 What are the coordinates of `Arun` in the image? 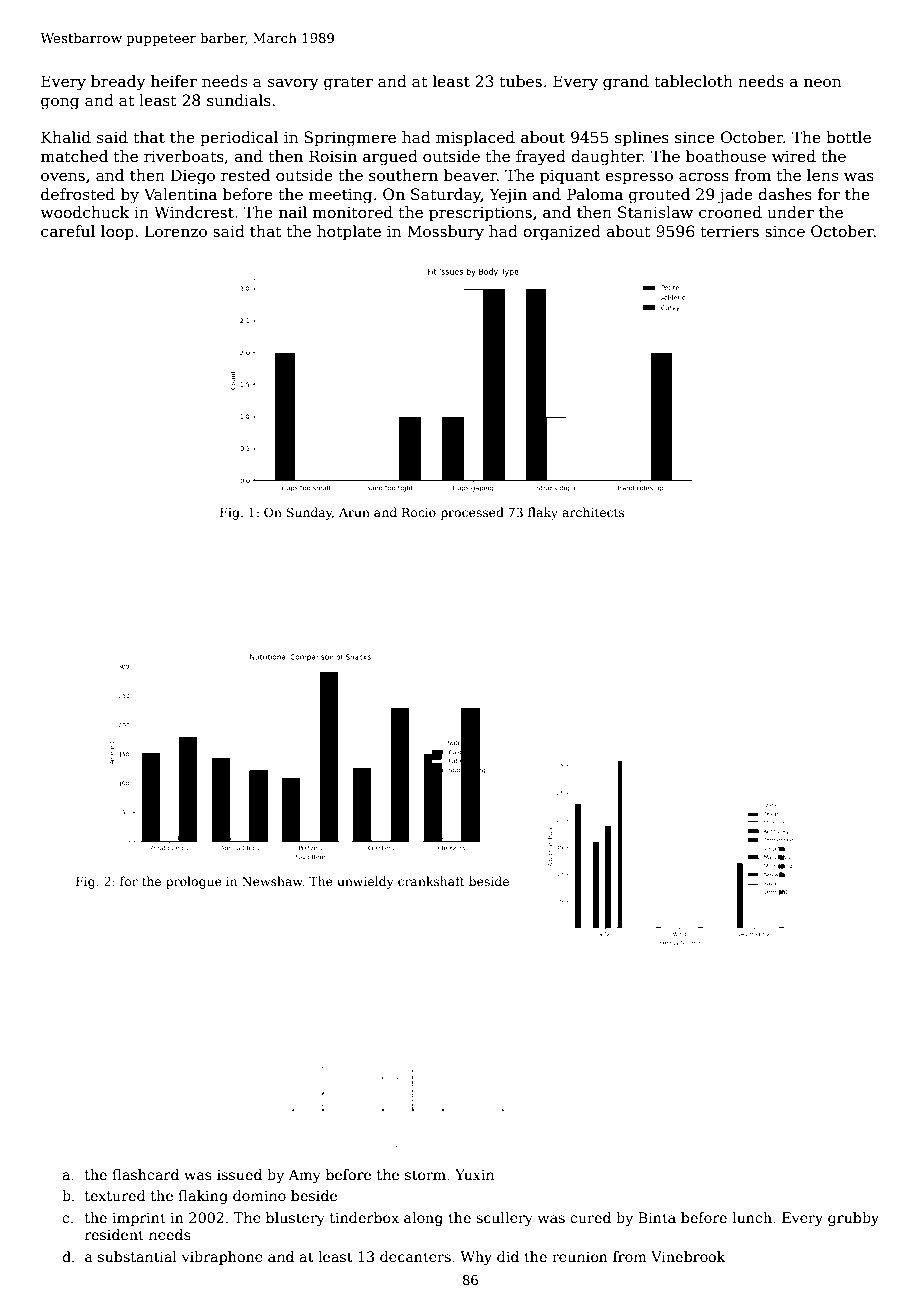 It's located at (354, 512).
